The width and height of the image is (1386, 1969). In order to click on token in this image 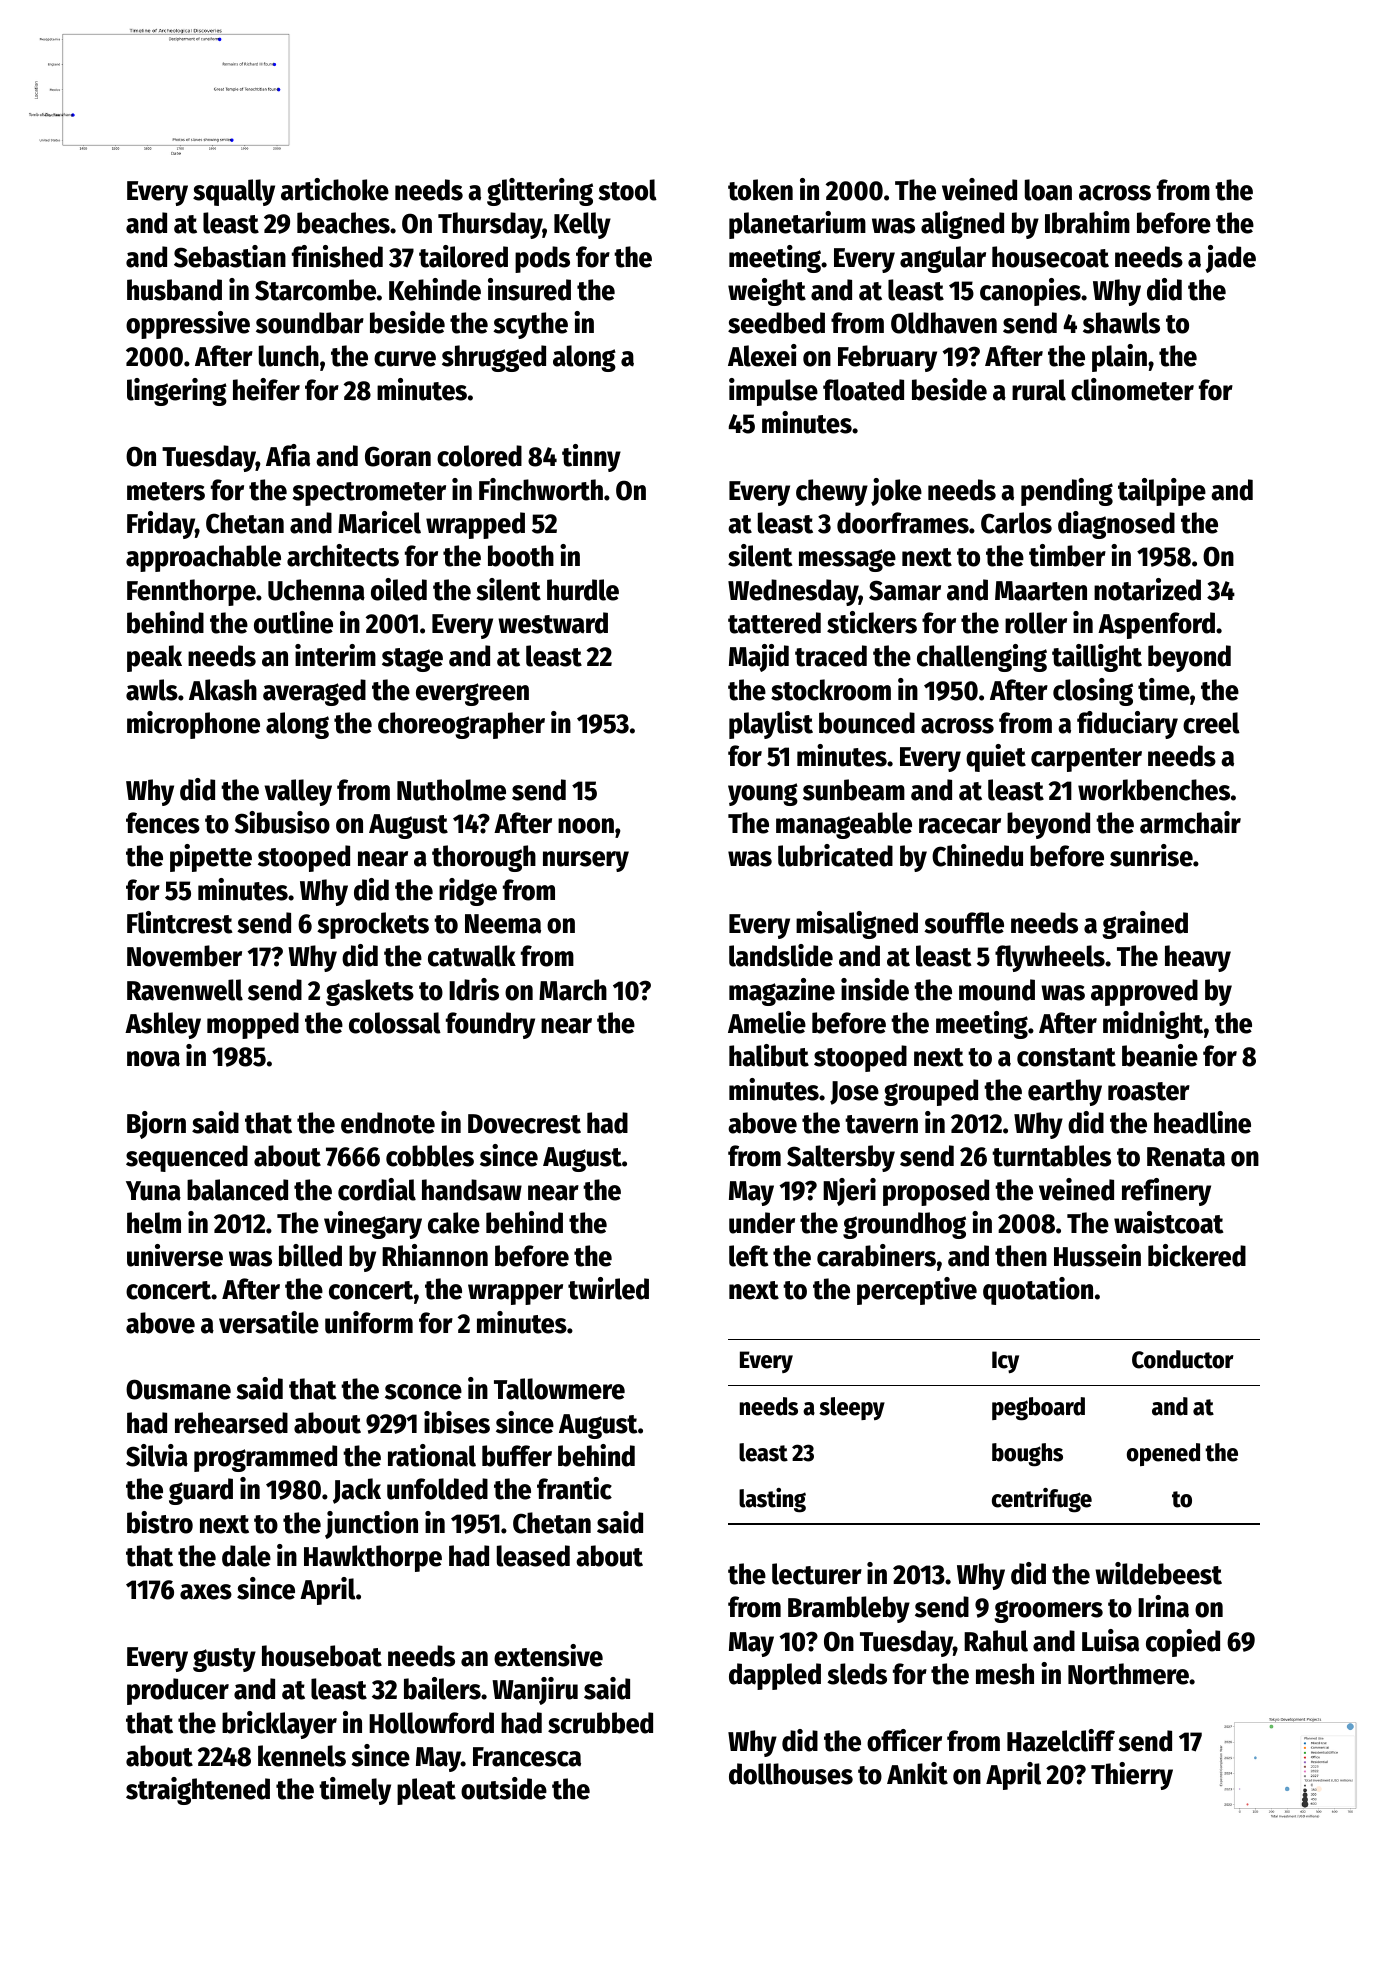, I will do `click(760, 190)`.
